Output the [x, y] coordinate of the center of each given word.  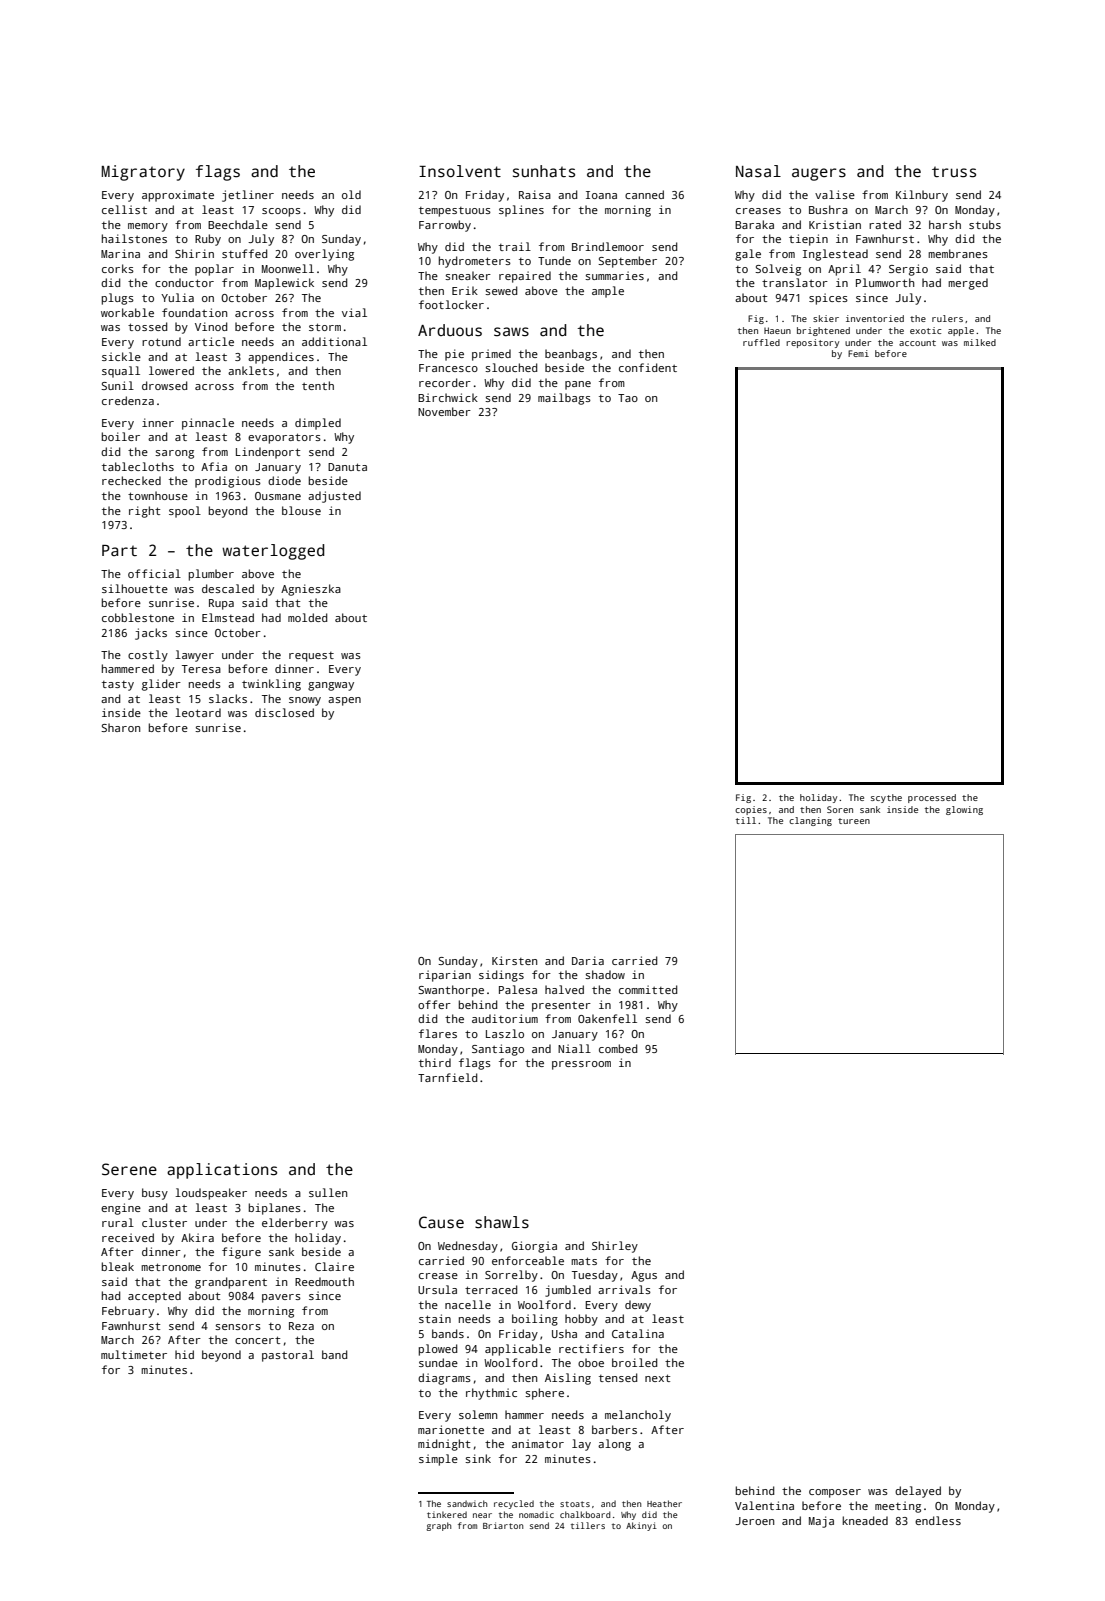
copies [751, 810]
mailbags [564, 399]
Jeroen [754, 1521]
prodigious [228, 482]
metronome [171, 1267]
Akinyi [641, 1526]
